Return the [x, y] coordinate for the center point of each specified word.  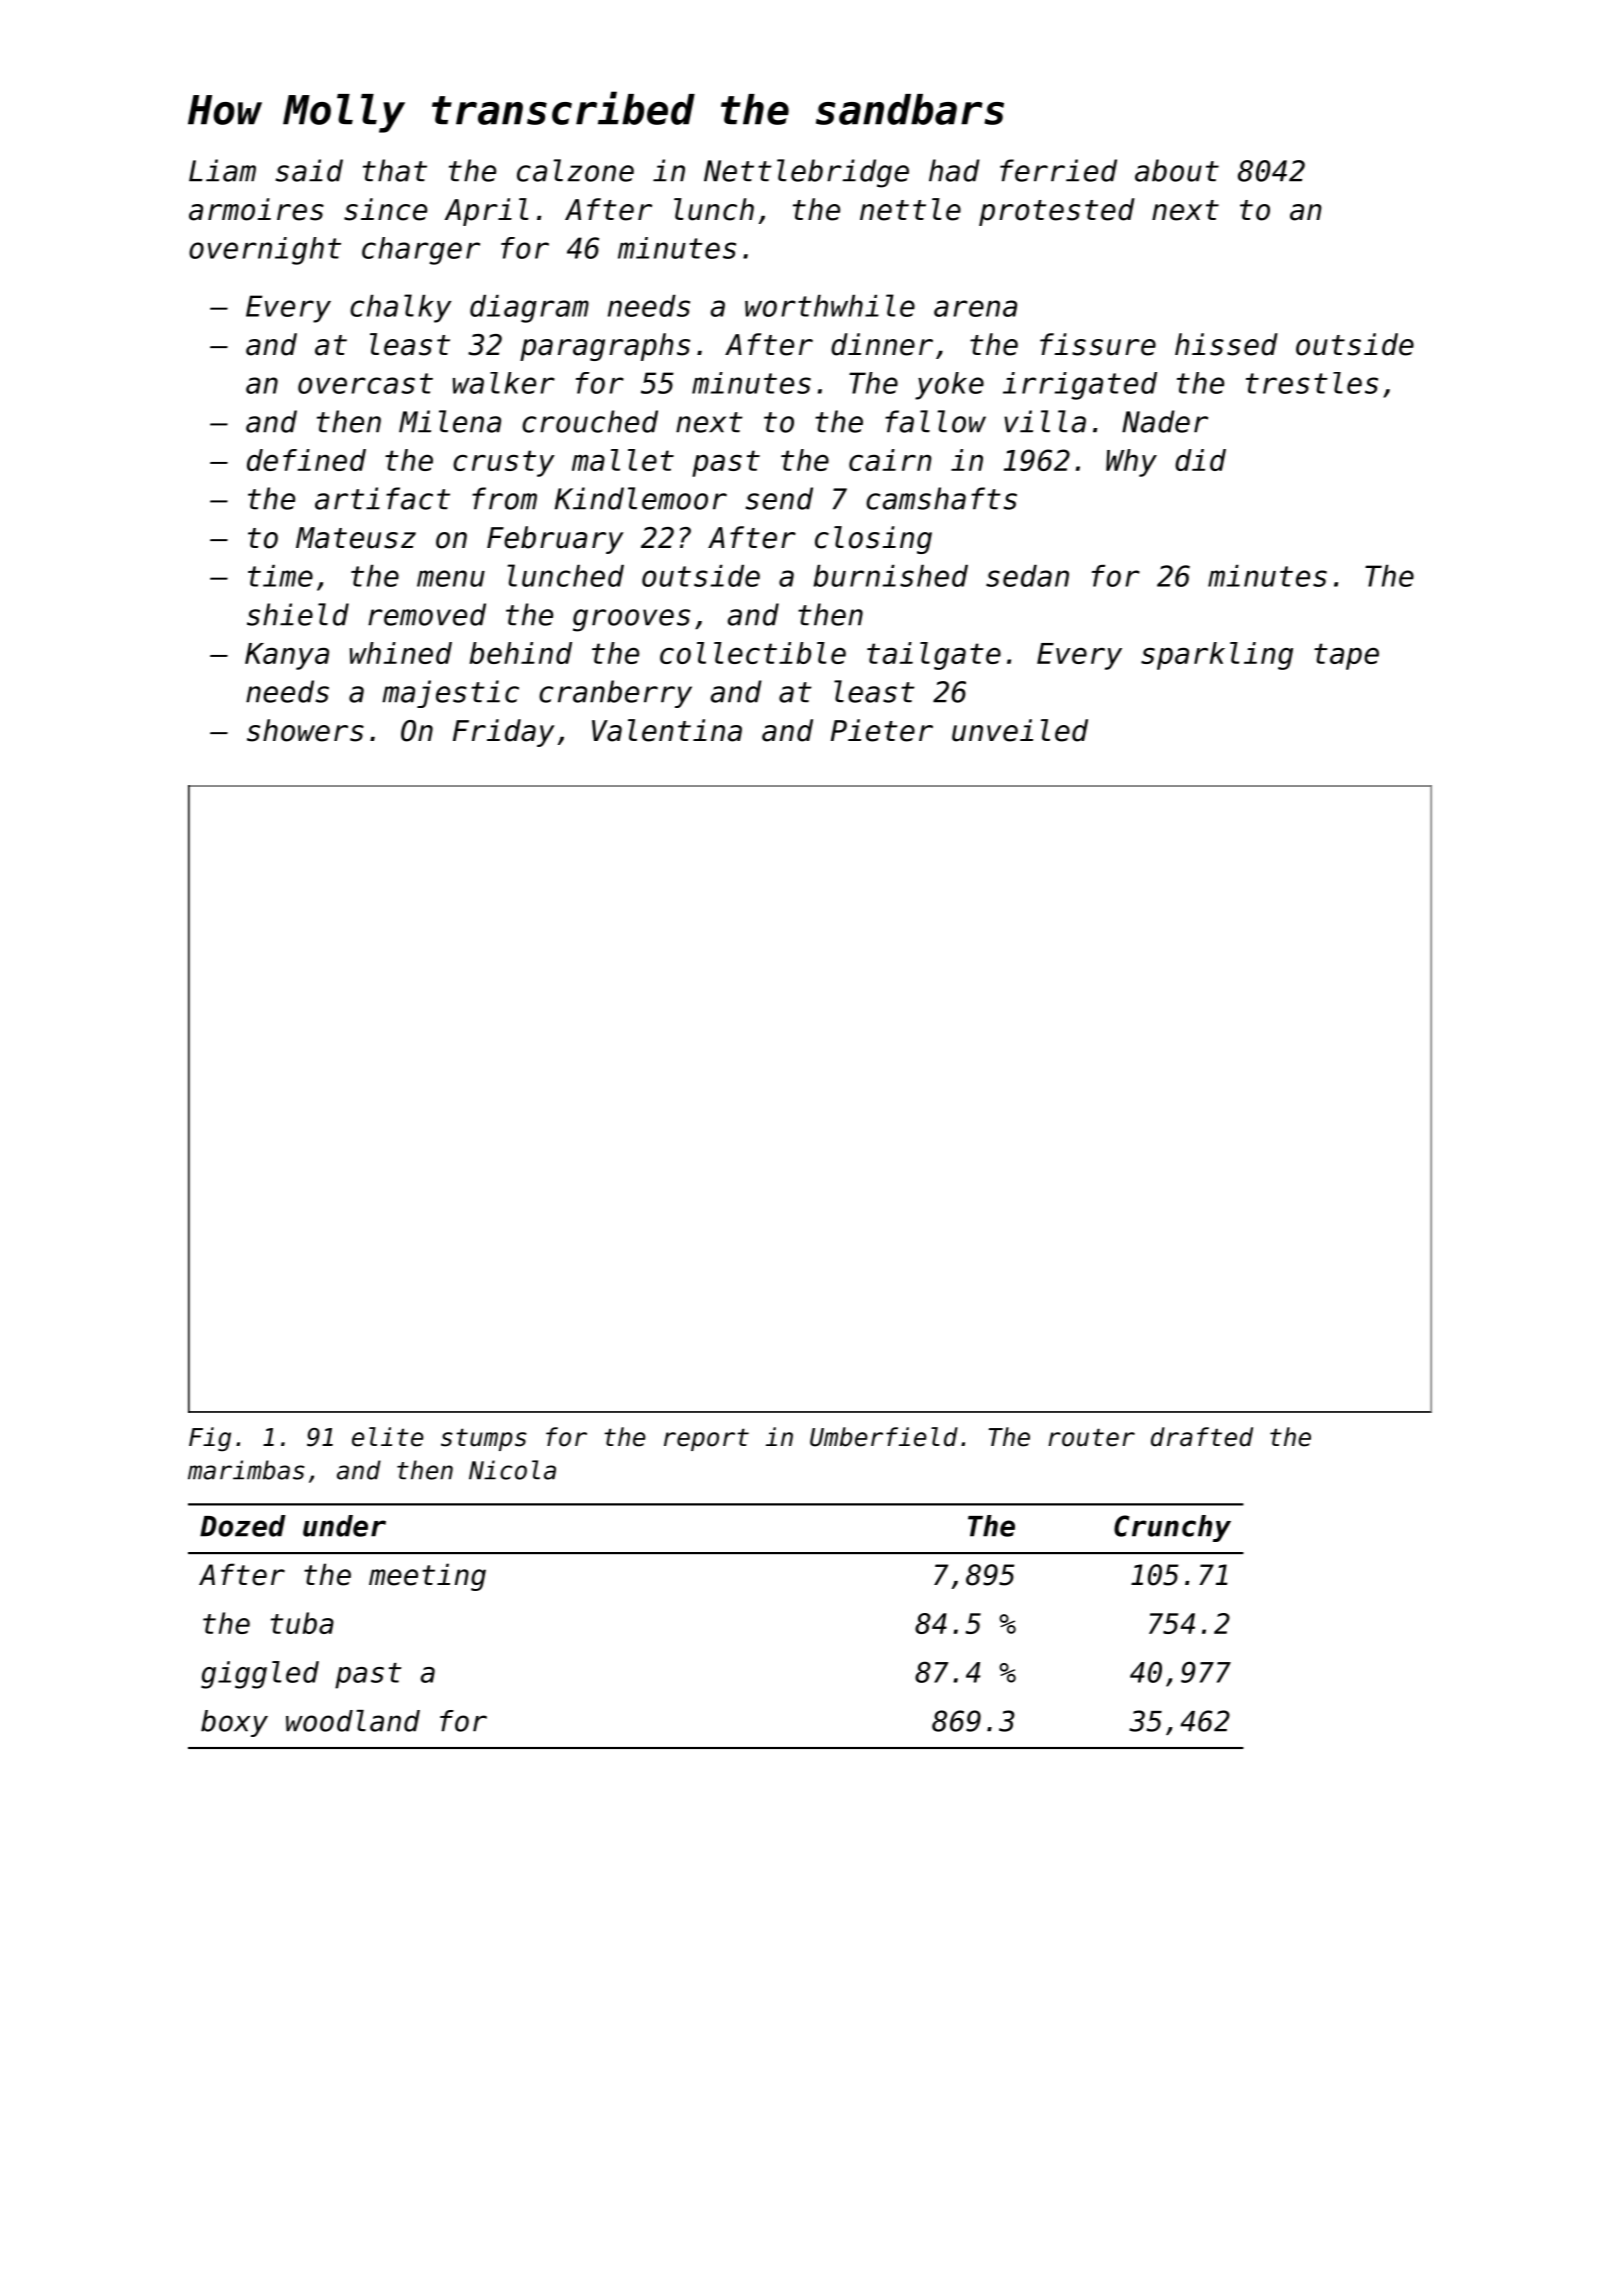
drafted [1202, 1437]
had [954, 170]
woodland [353, 1721]
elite [387, 1437]
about [1177, 170]
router [1091, 1437]
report [706, 1439]
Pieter [882, 730]
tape [1346, 656]
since [385, 209]
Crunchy [1172, 1528]
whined [401, 653]
